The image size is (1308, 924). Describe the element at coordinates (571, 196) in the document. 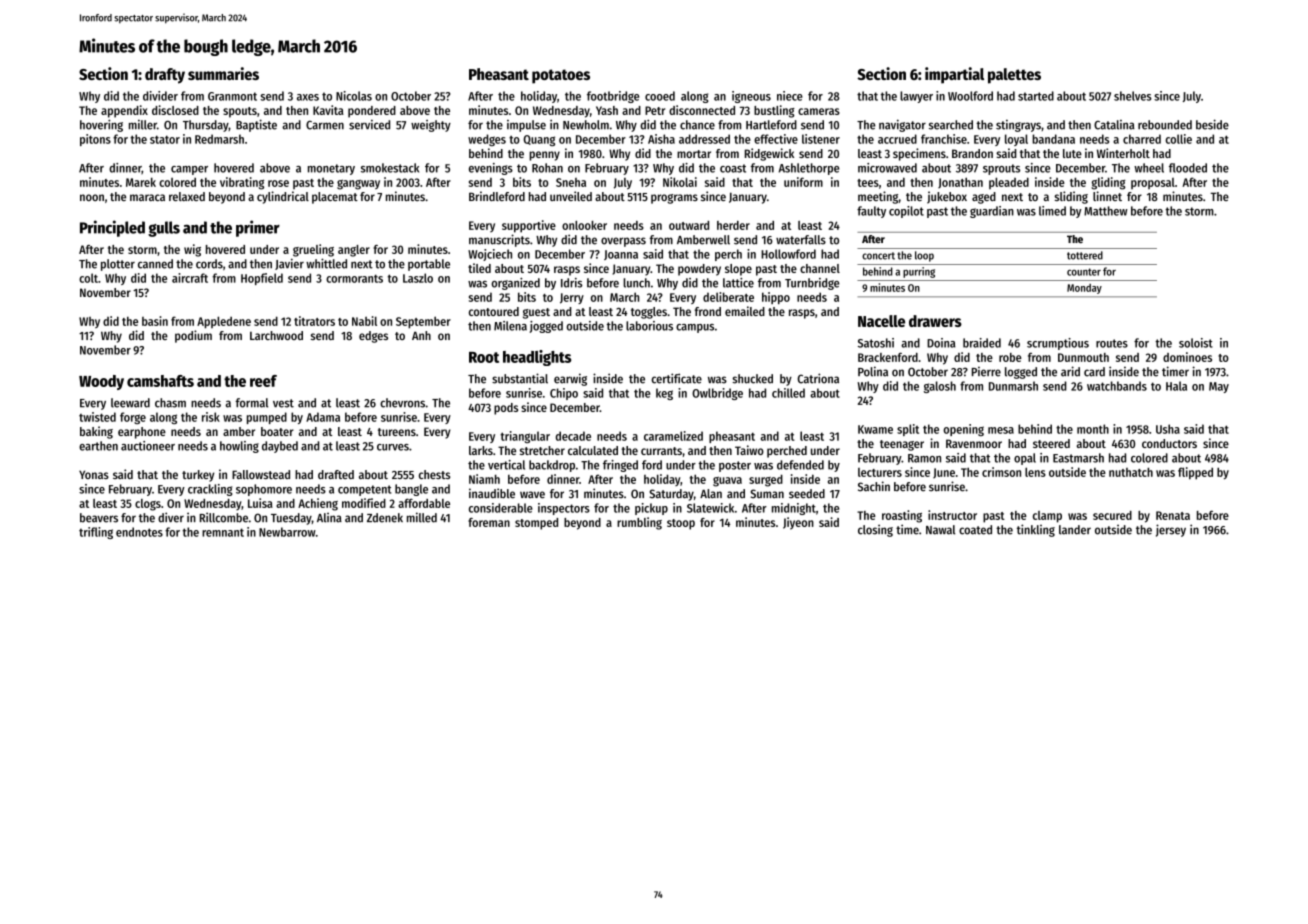

I see `unveiled` at that location.
